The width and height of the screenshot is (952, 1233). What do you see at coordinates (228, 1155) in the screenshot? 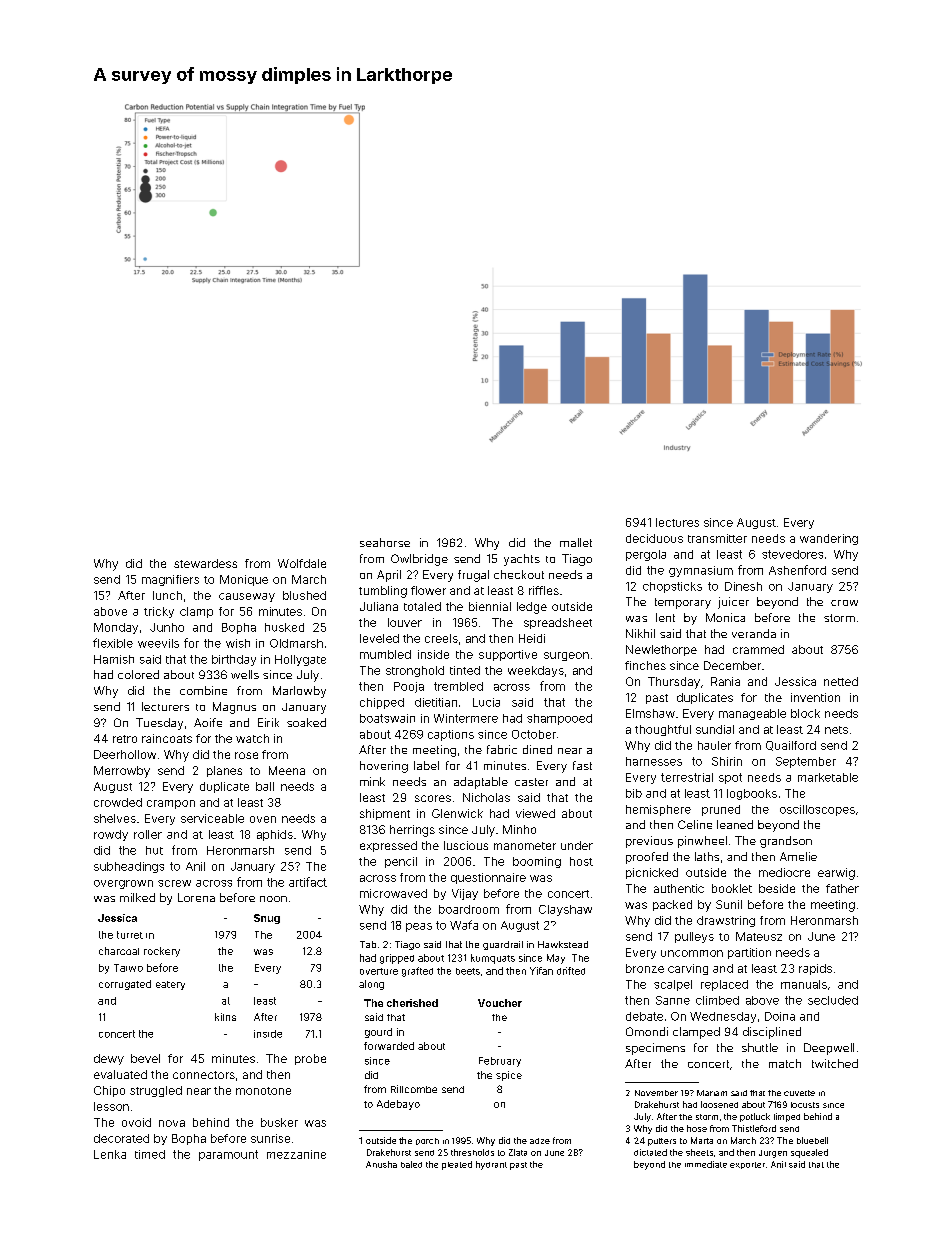
I see `paramount` at bounding box center [228, 1155].
